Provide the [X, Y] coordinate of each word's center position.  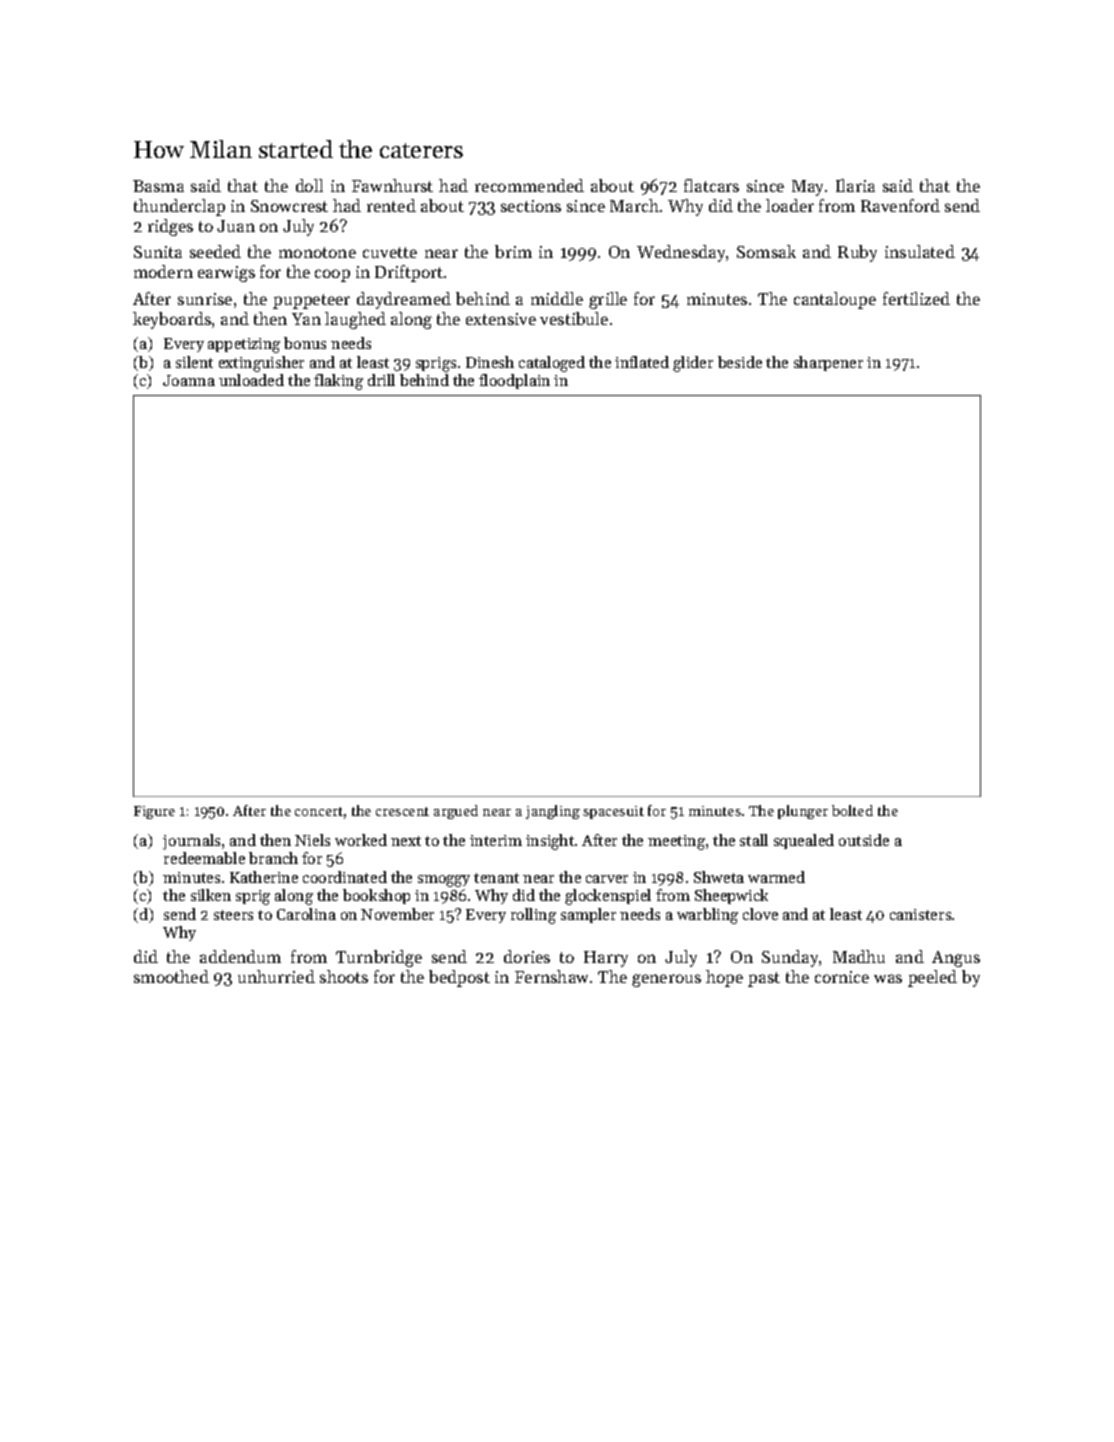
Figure [154, 812]
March [634, 205]
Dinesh [490, 362]
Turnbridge [379, 958]
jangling [553, 812]
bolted [852, 810]
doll [309, 185]
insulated [920, 251]
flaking [338, 382]
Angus [956, 959]
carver [607, 879]
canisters [920, 914]
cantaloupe [835, 300]
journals [191, 842]
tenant [496, 878]
